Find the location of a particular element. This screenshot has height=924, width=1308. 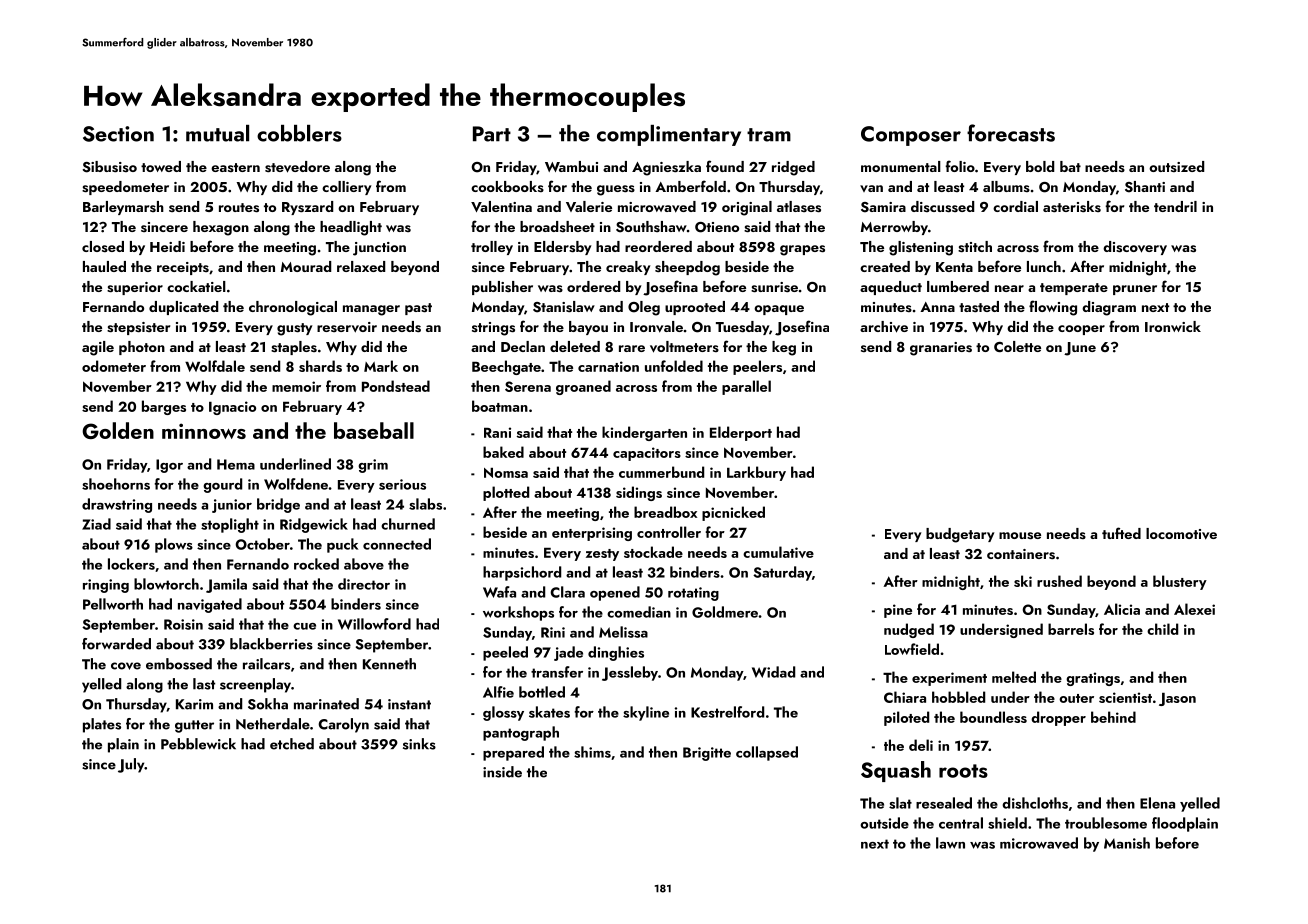

grim is located at coordinates (373, 466).
